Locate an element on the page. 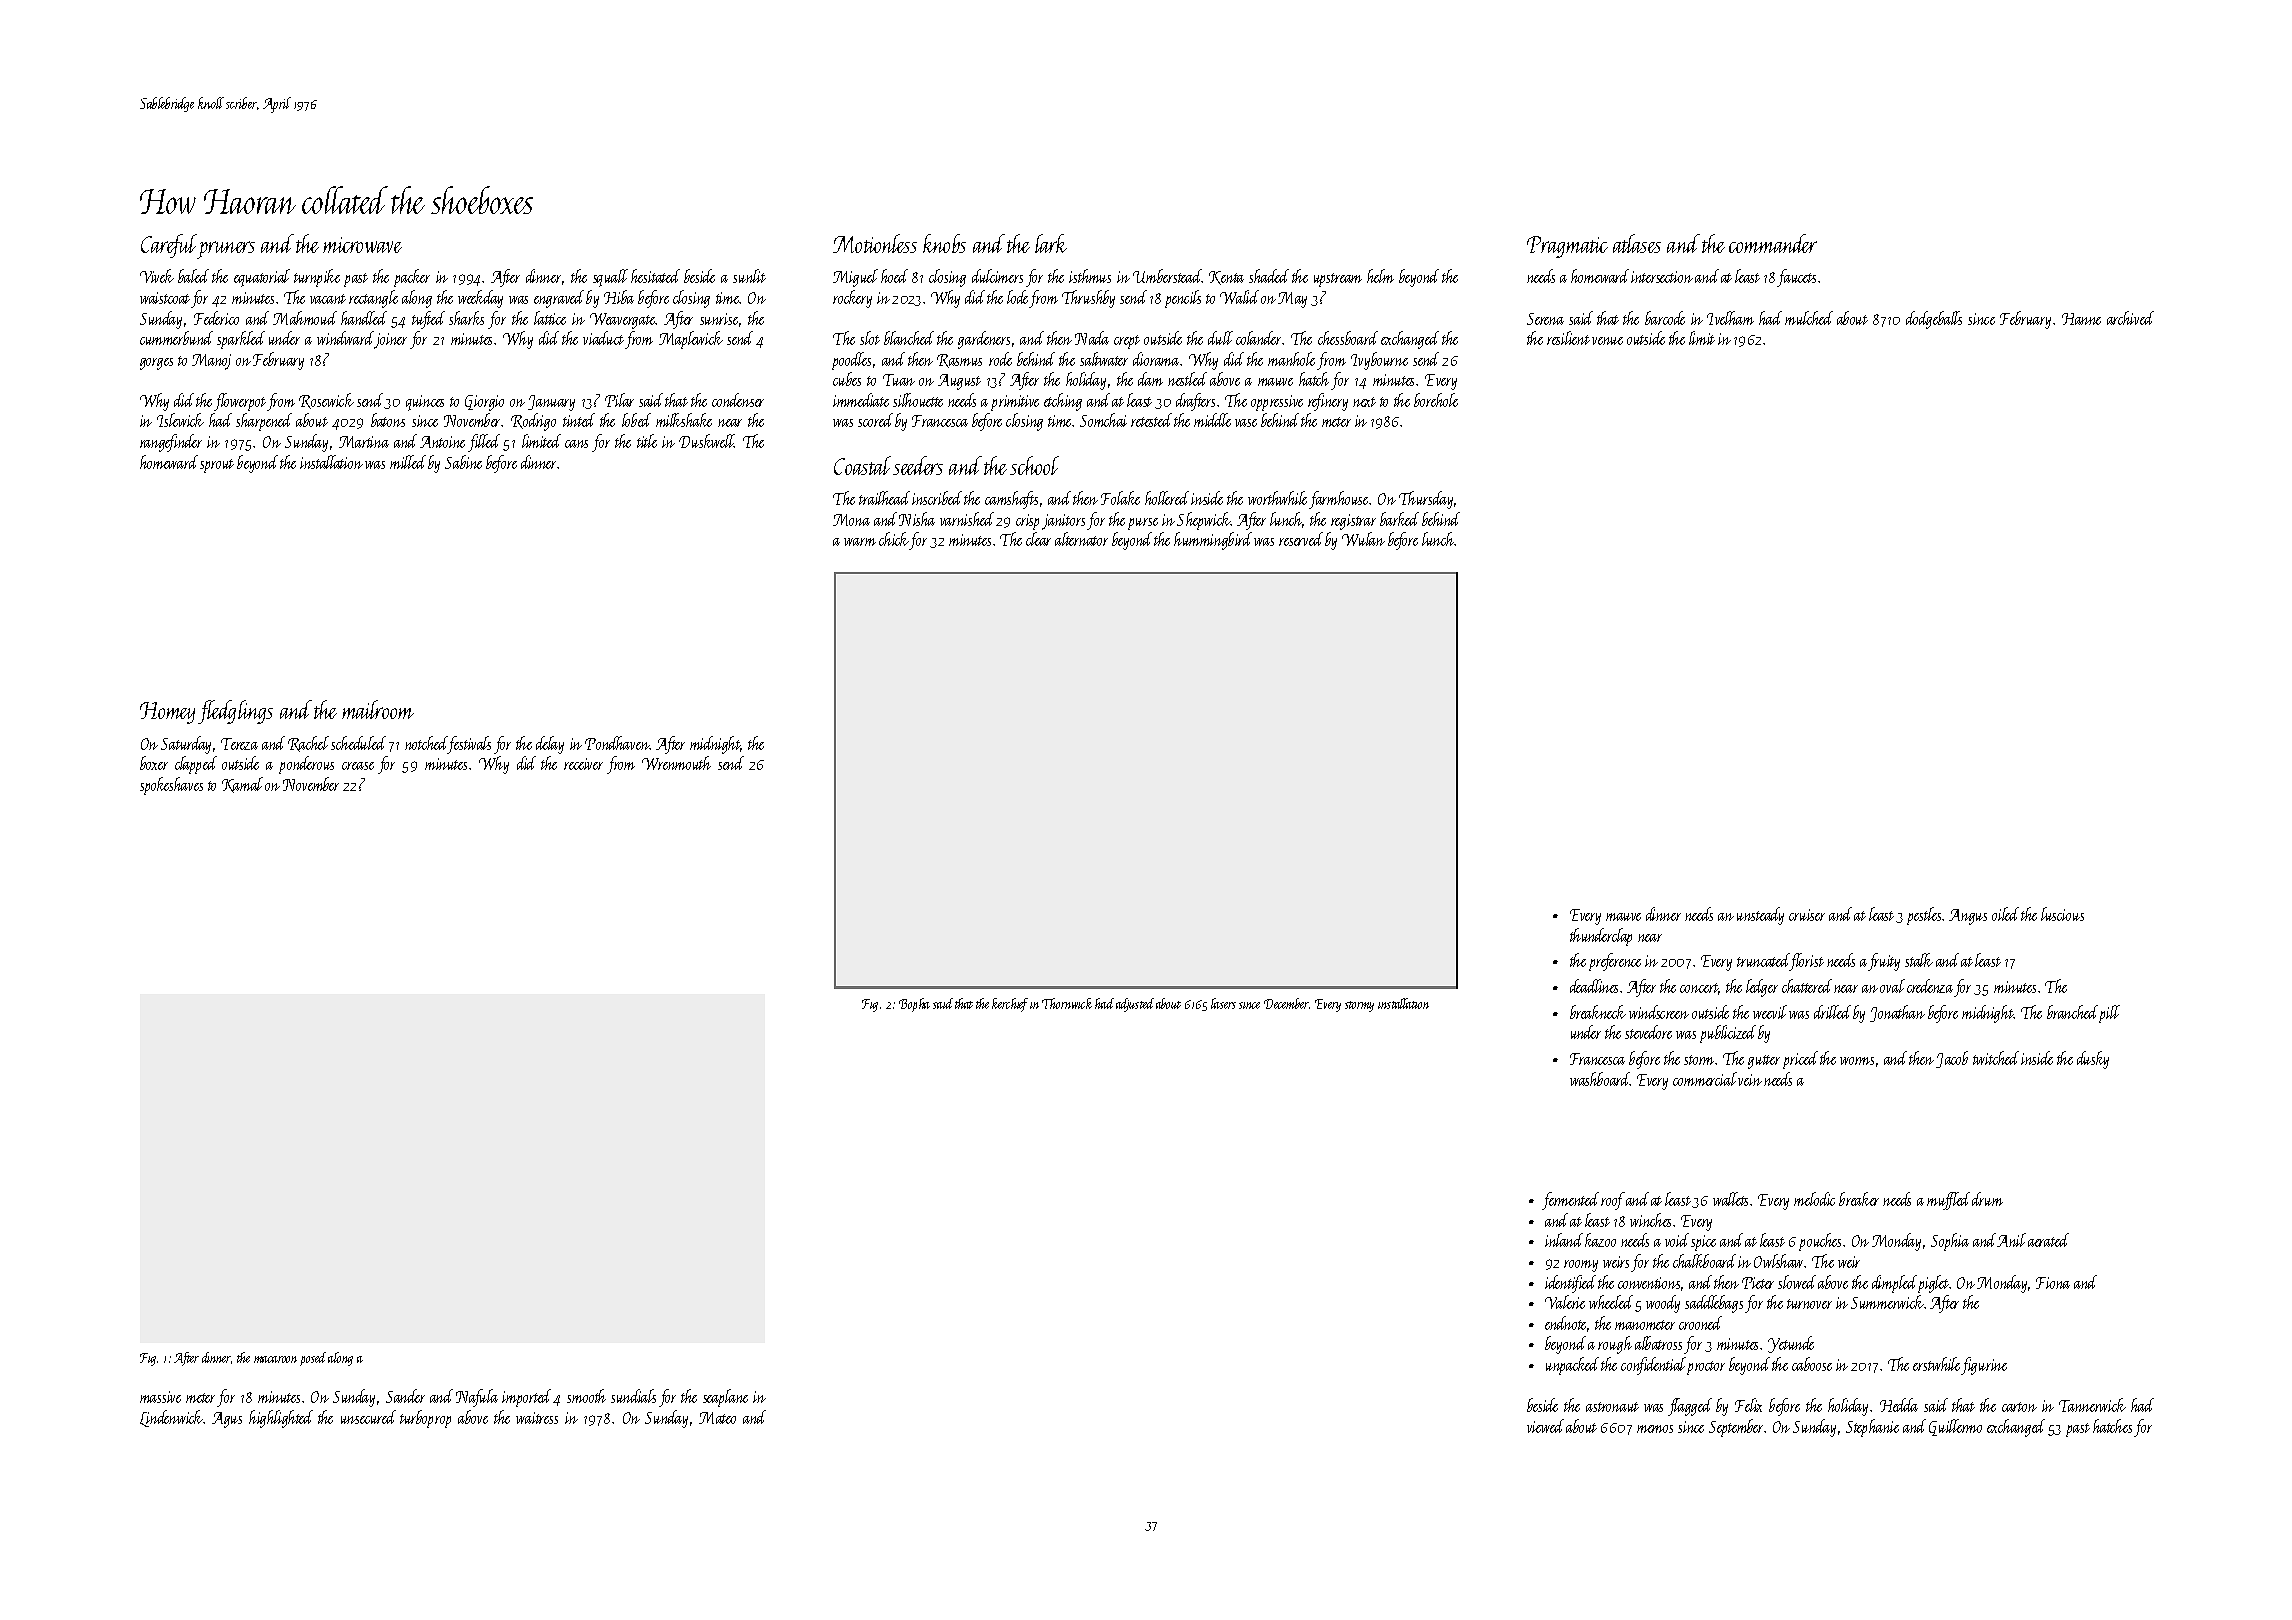  dodgeballs is located at coordinates (1934, 320).
